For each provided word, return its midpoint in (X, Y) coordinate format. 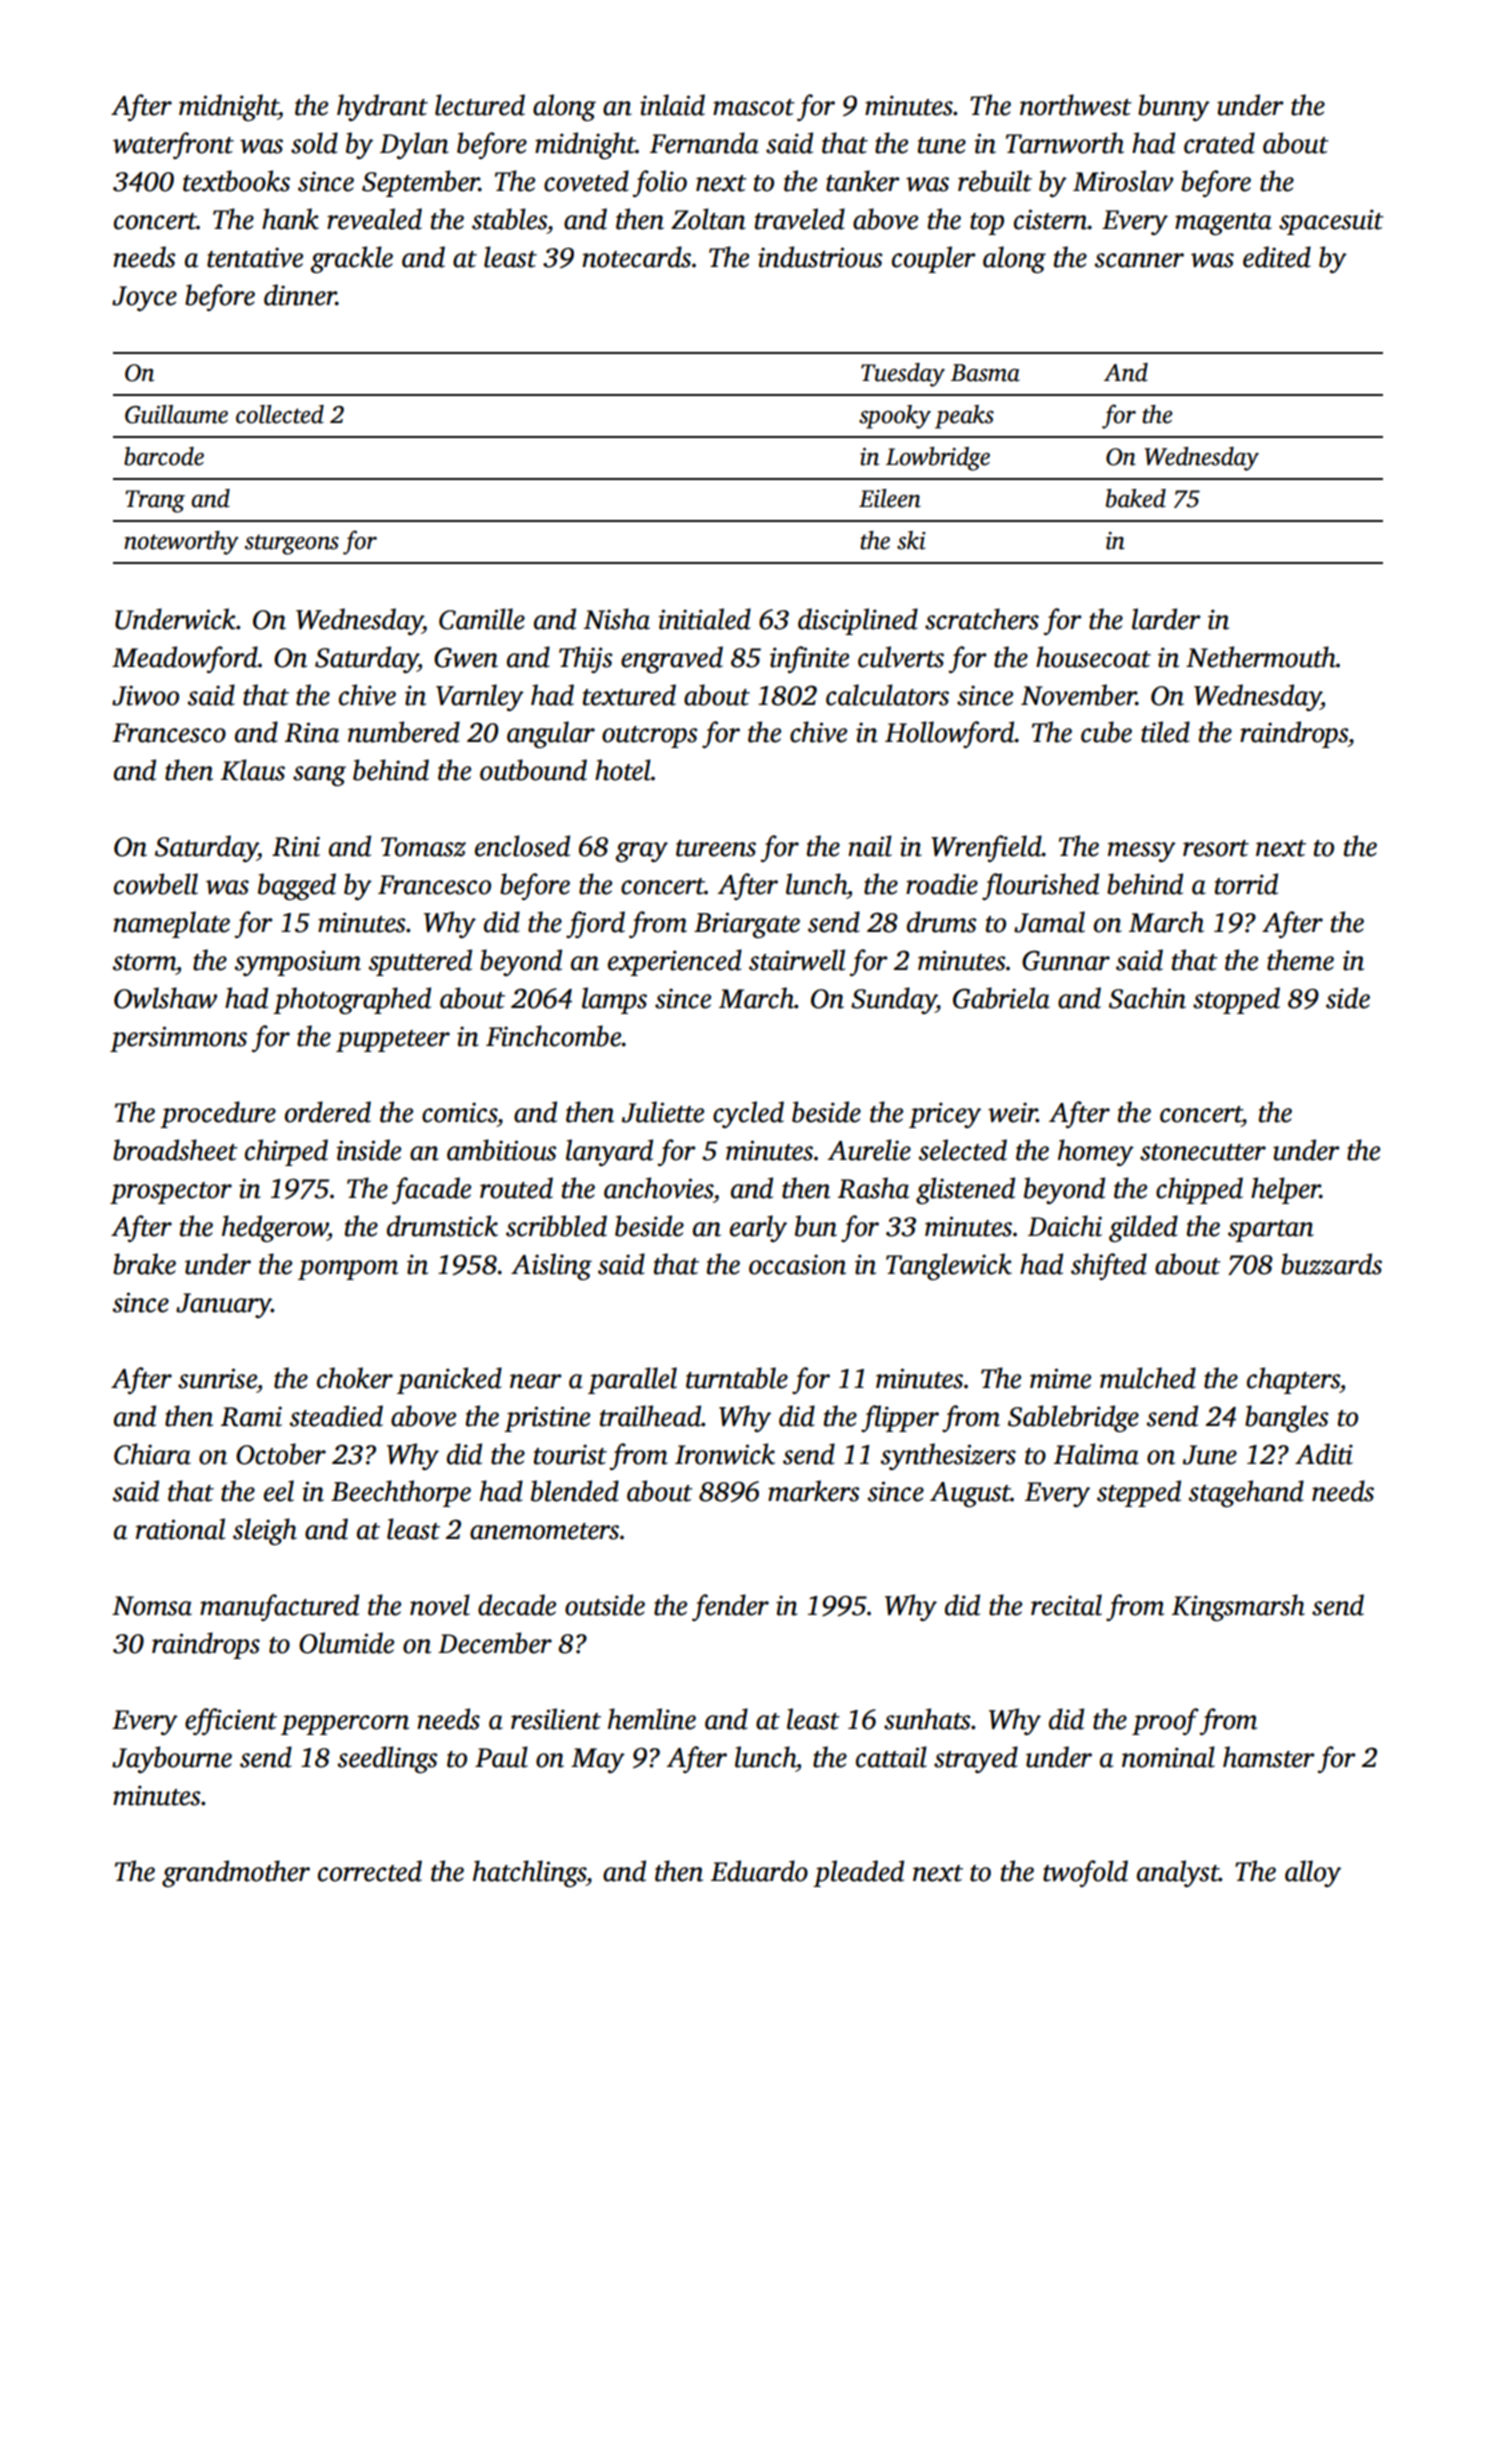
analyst (1178, 1873)
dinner (300, 295)
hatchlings (529, 1873)
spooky (895, 417)
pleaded (858, 1873)
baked (1136, 498)
